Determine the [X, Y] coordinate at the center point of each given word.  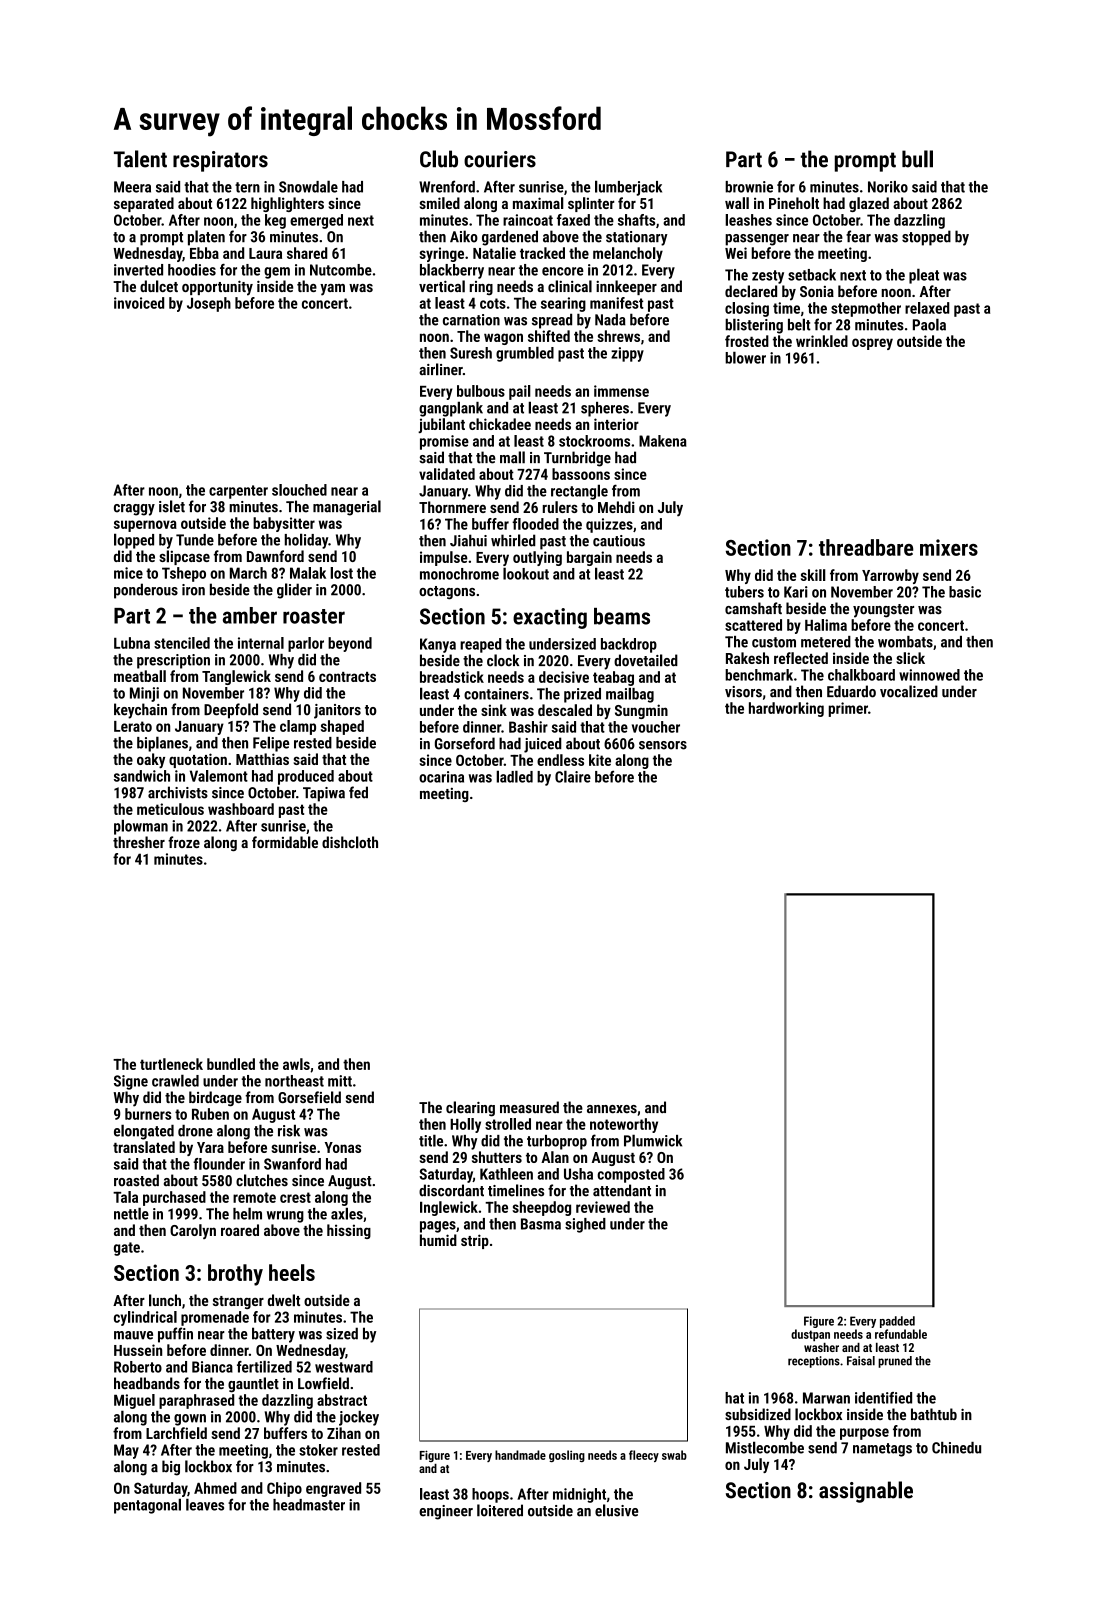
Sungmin [641, 711]
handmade [520, 1455]
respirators [220, 161]
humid [438, 1240]
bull [917, 159]
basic [965, 592]
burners [148, 1114]
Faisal [861, 1361]
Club [439, 159]
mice [128, 573]
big [171, 1468]
